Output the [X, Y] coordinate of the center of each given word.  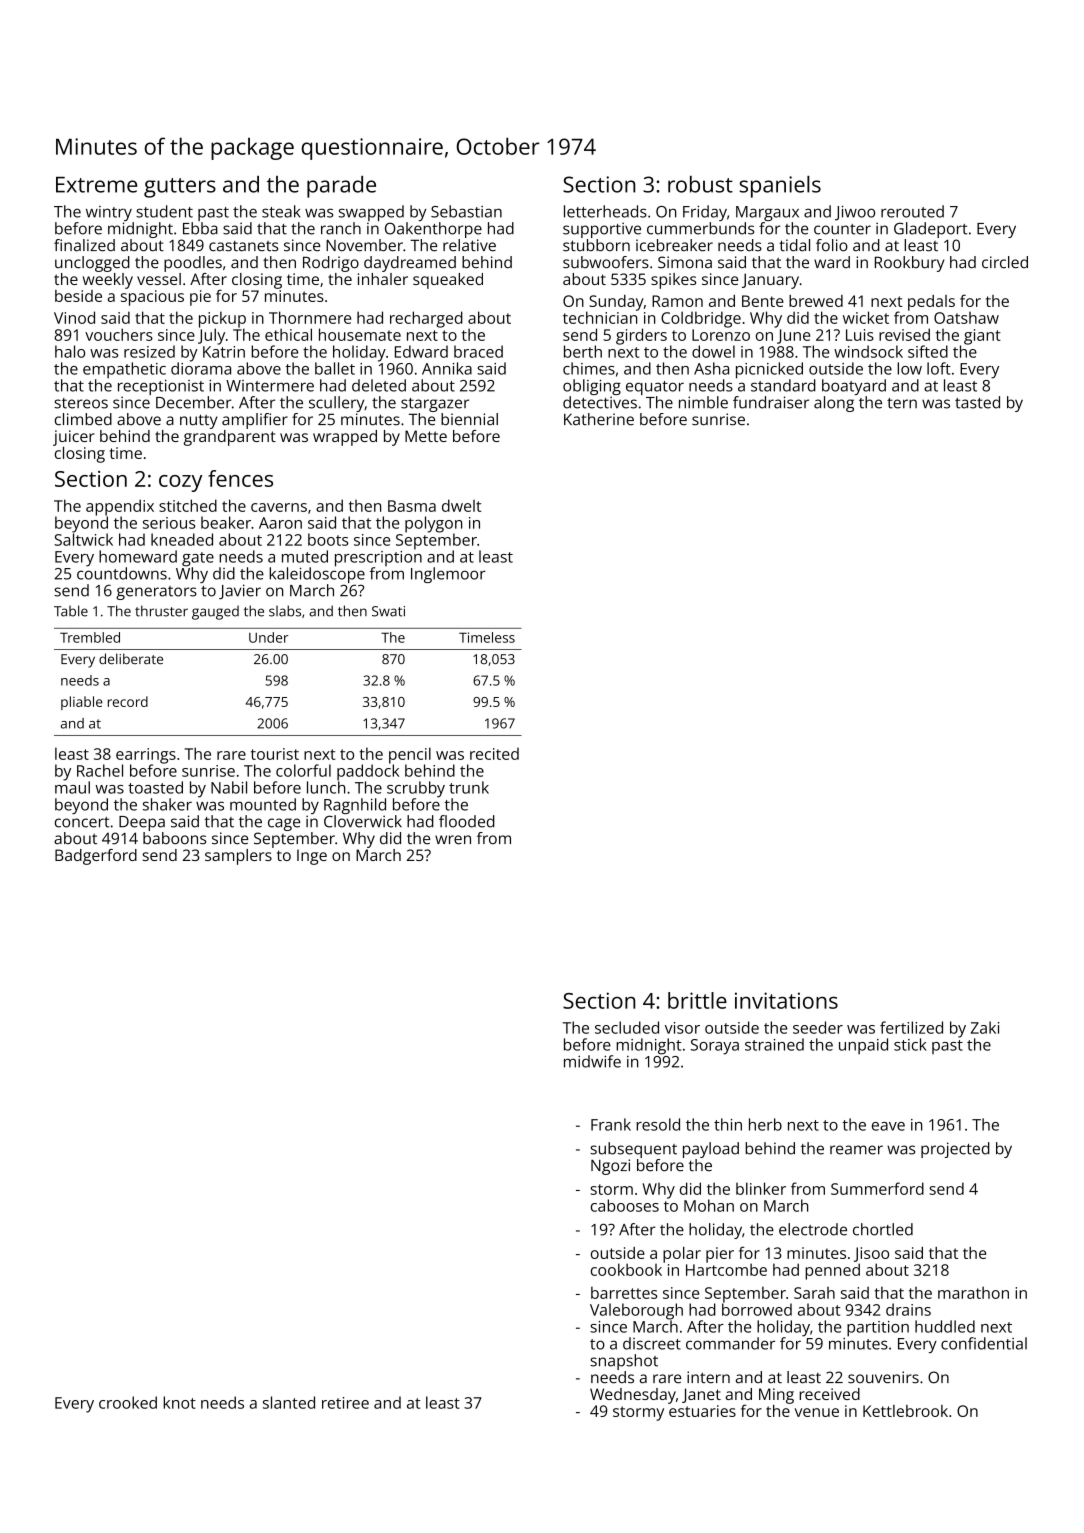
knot [179, 1402]
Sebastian [466, 211]
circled [1005, 262]
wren [453, 840]
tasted [977, 402]
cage [284, 824]
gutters [180, 188]
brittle [697, 1000]
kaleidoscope [317, 575]
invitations [786, 1000]
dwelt [461, 505]
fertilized [911, 1027]
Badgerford [96, 857]
